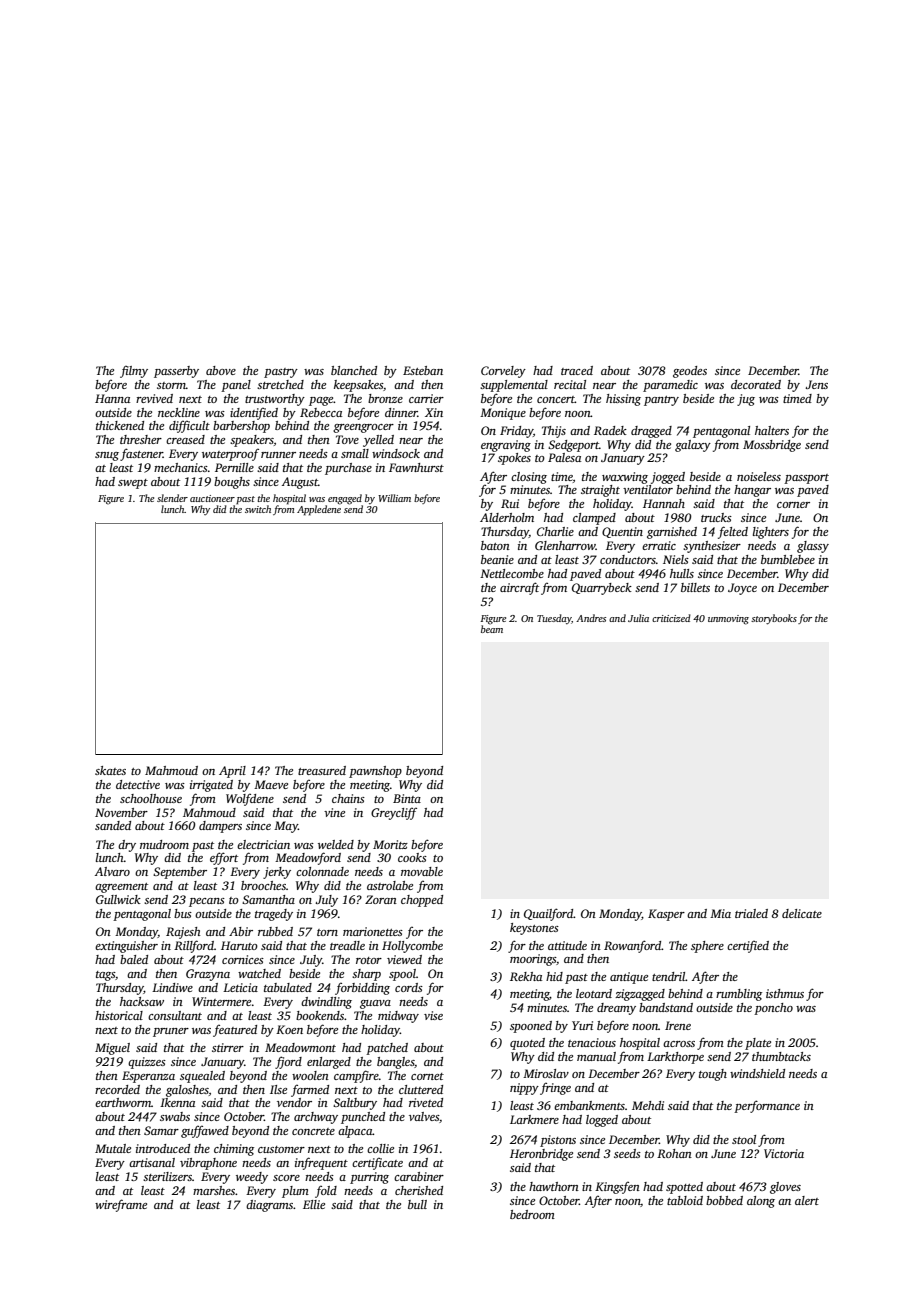  What do you see at coordinates (121, 888) in the document?
I see `agreement` at bounding box center [121, 888].
